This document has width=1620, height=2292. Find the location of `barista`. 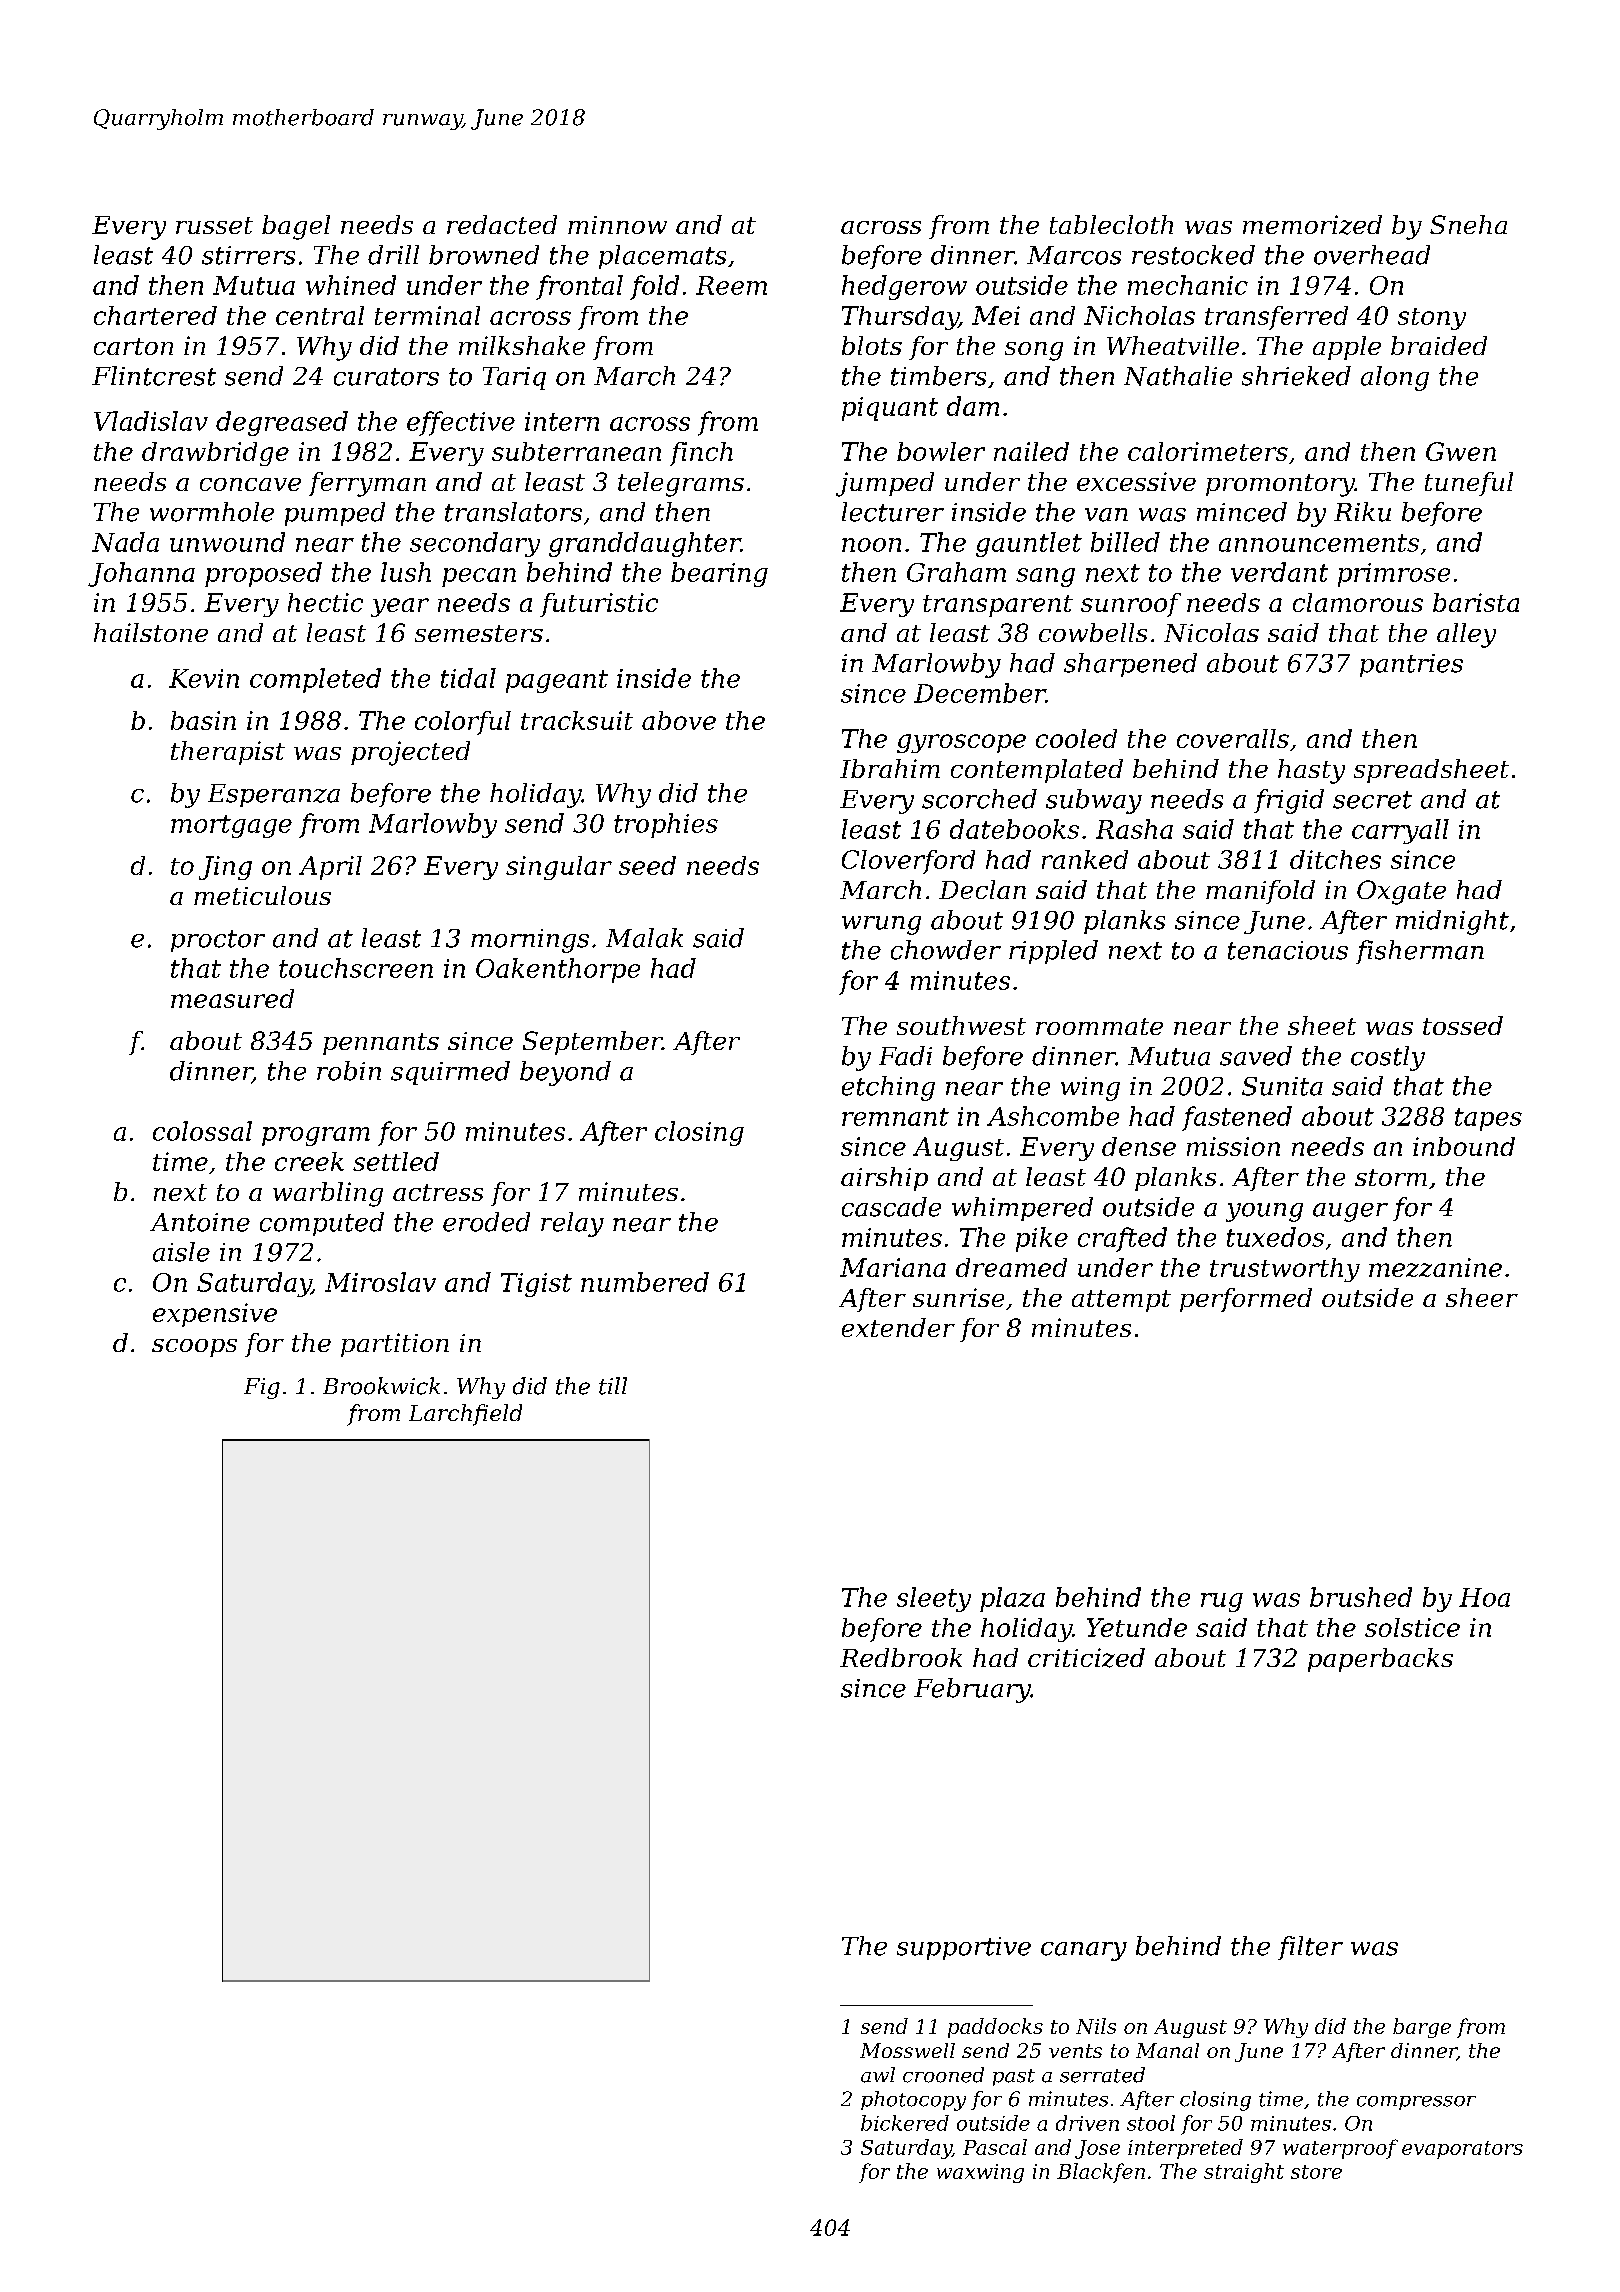

barista is located at coordinates (1476, 602).
